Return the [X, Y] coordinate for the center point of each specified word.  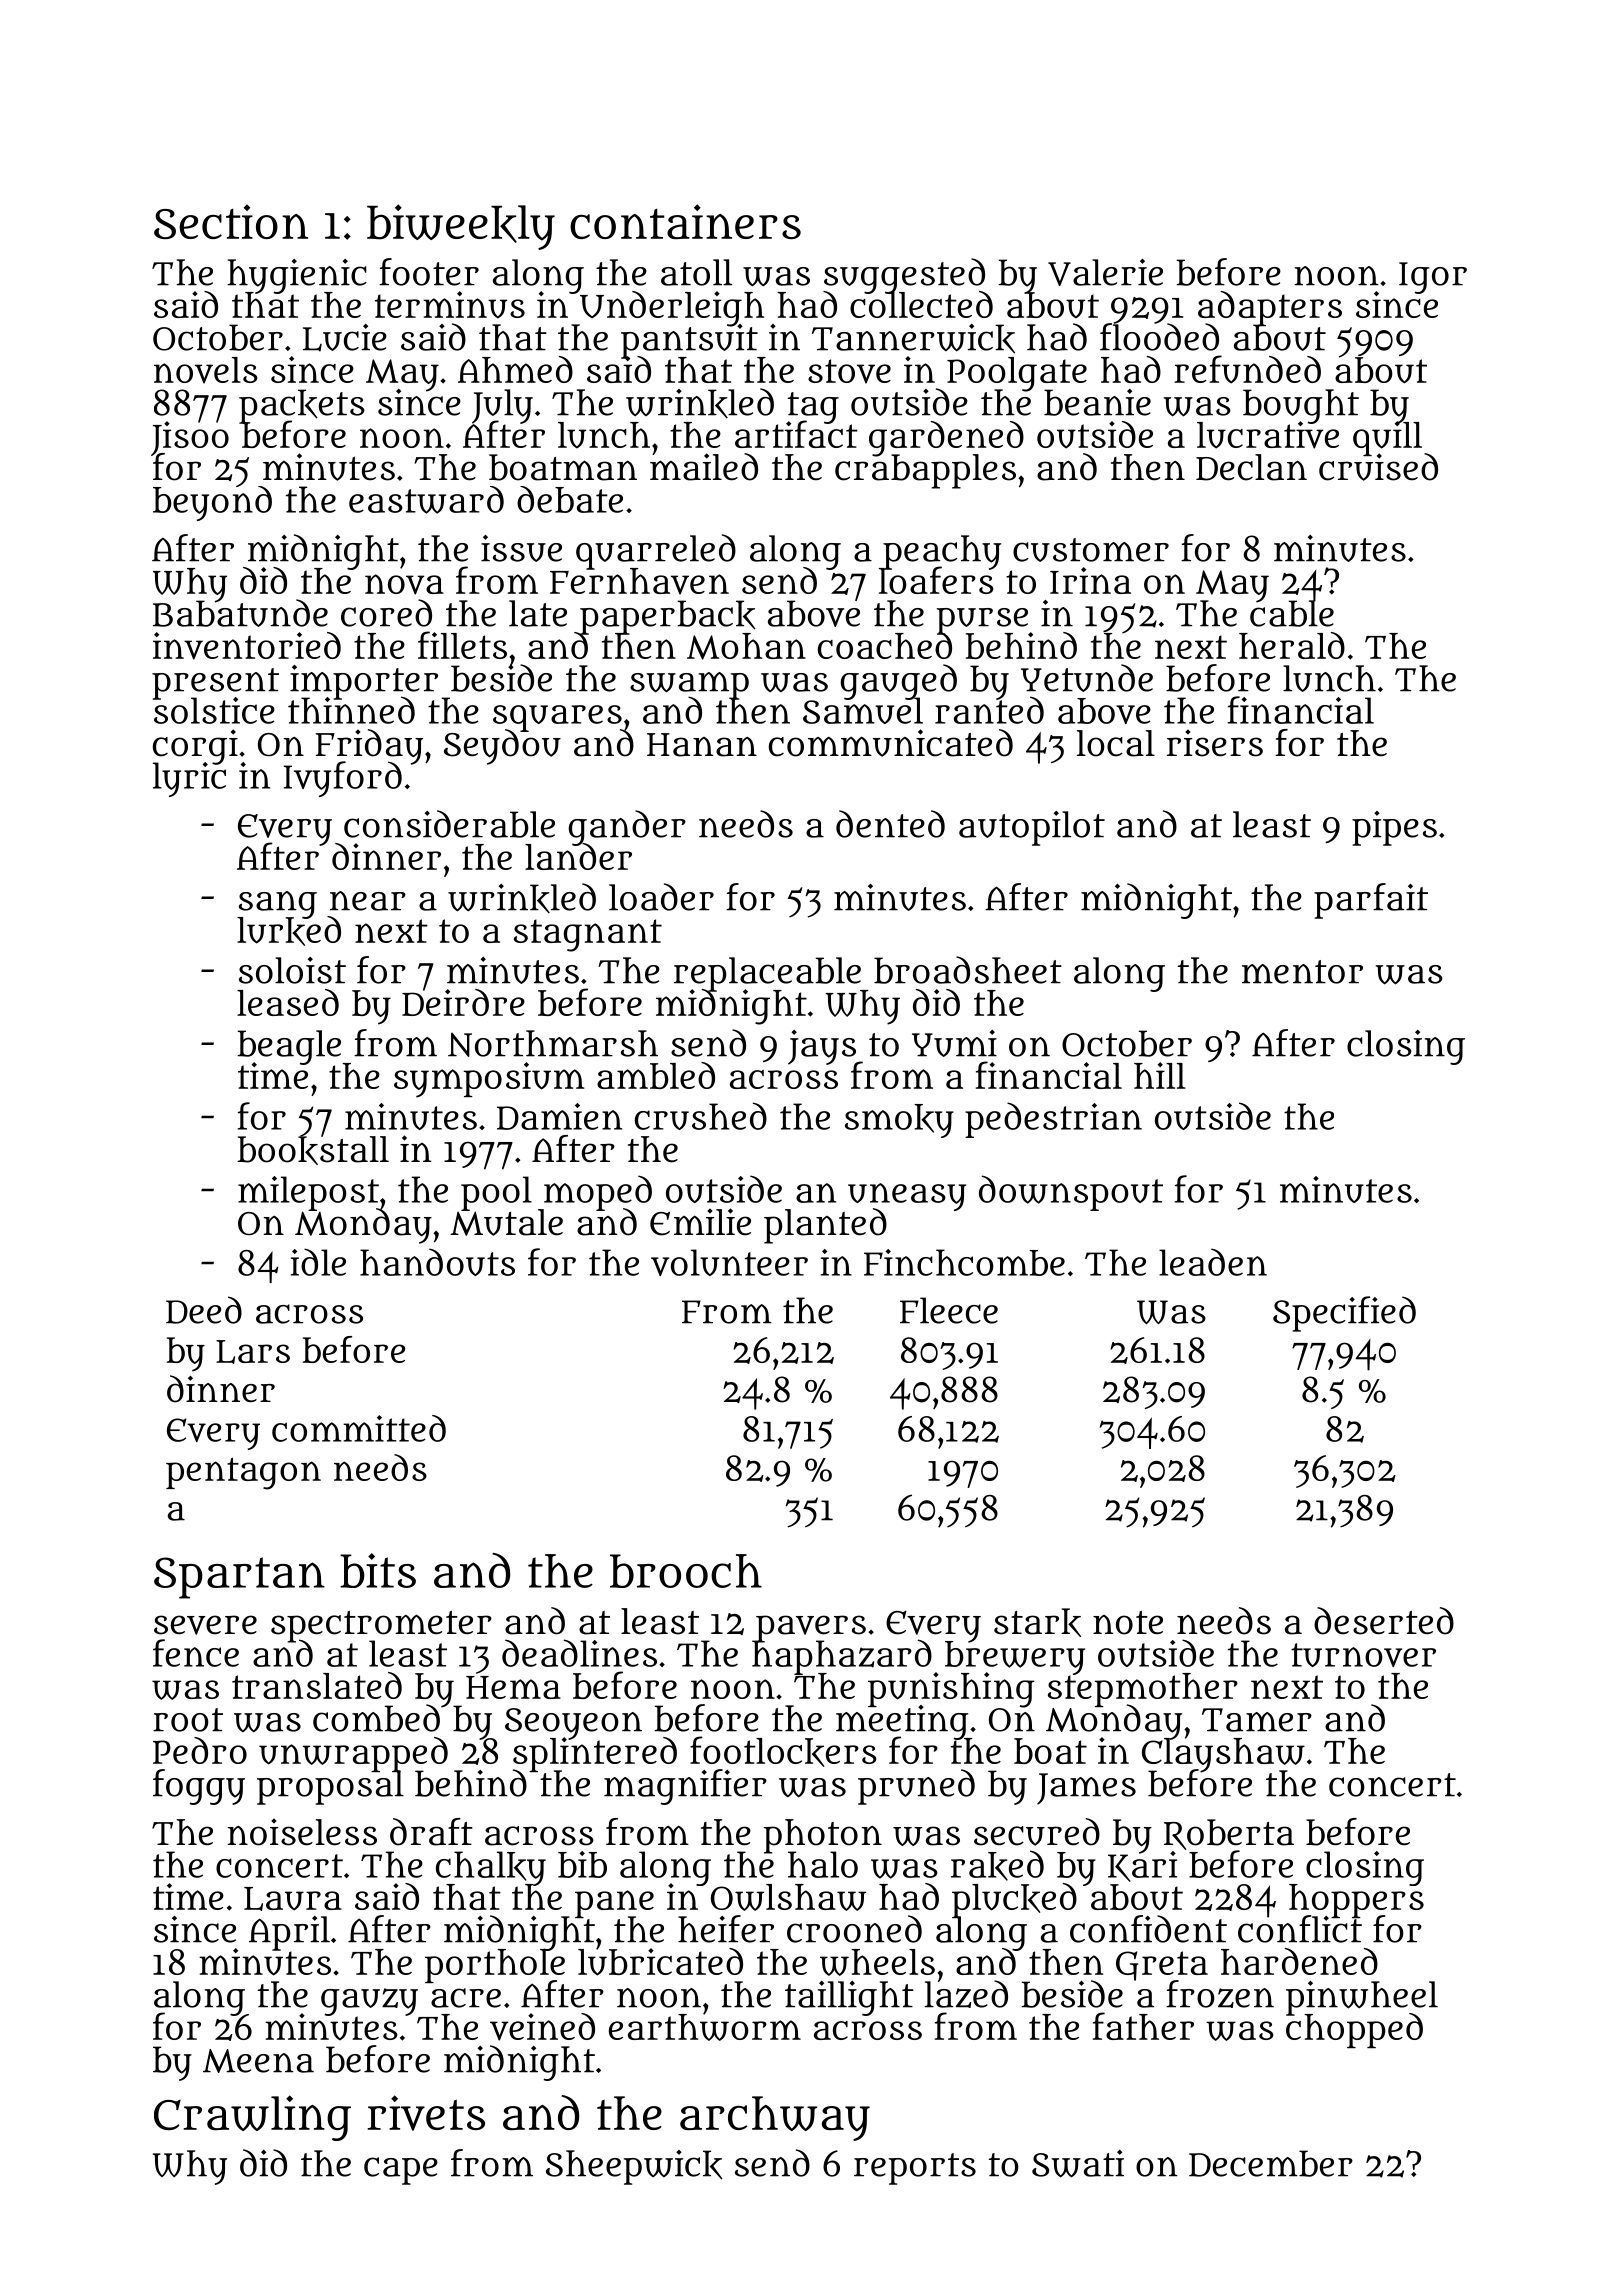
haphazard [842, 1657]
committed [359, 1428]
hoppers [1356, 1901]
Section [231, 221]
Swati [1078, 2164]
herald [1292, 645]
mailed [704, 467]
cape [401, 2171]
